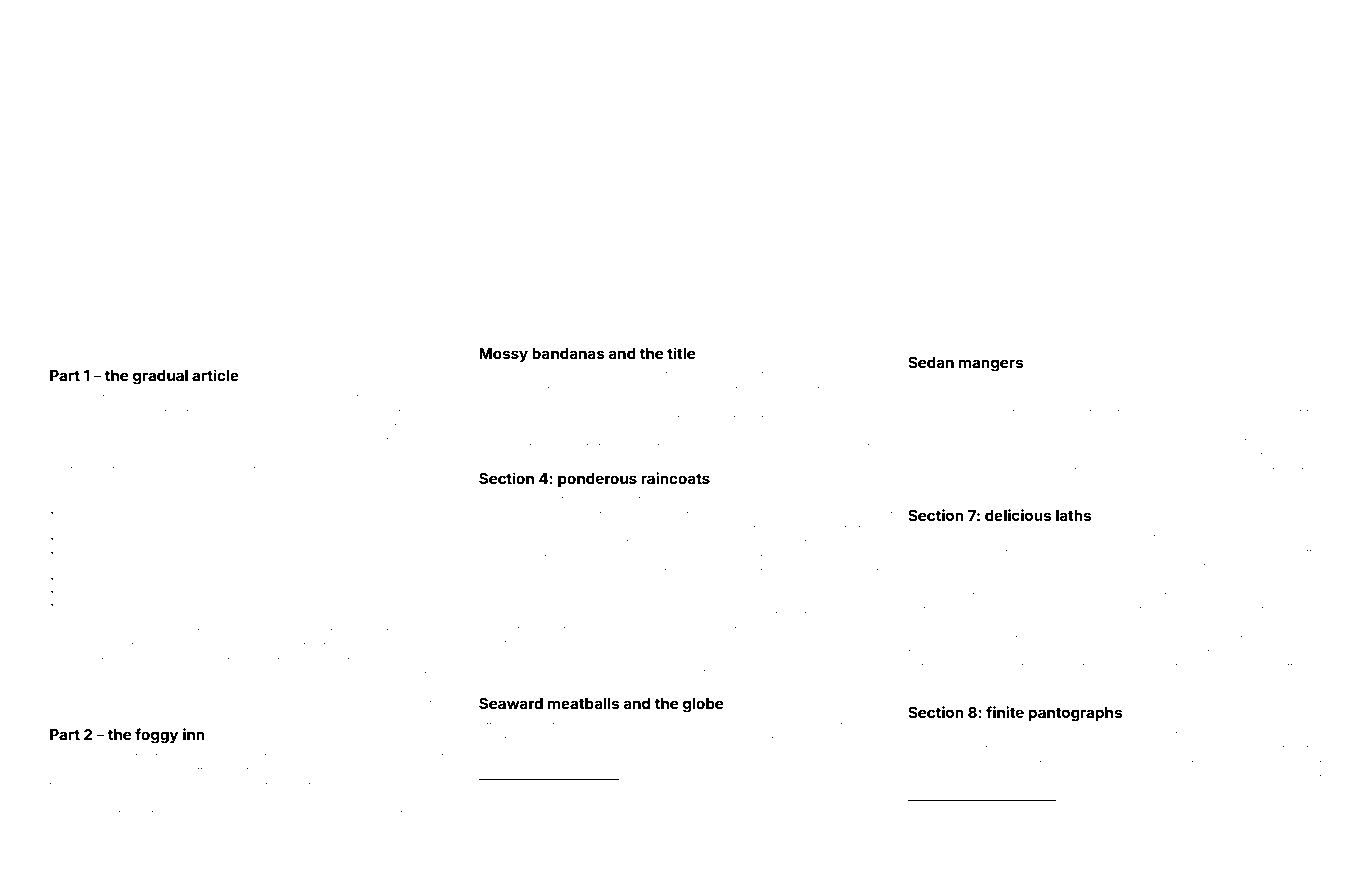 The height and width of the page is (887, 1372). I want to click on Isha, so click(61, 398).
